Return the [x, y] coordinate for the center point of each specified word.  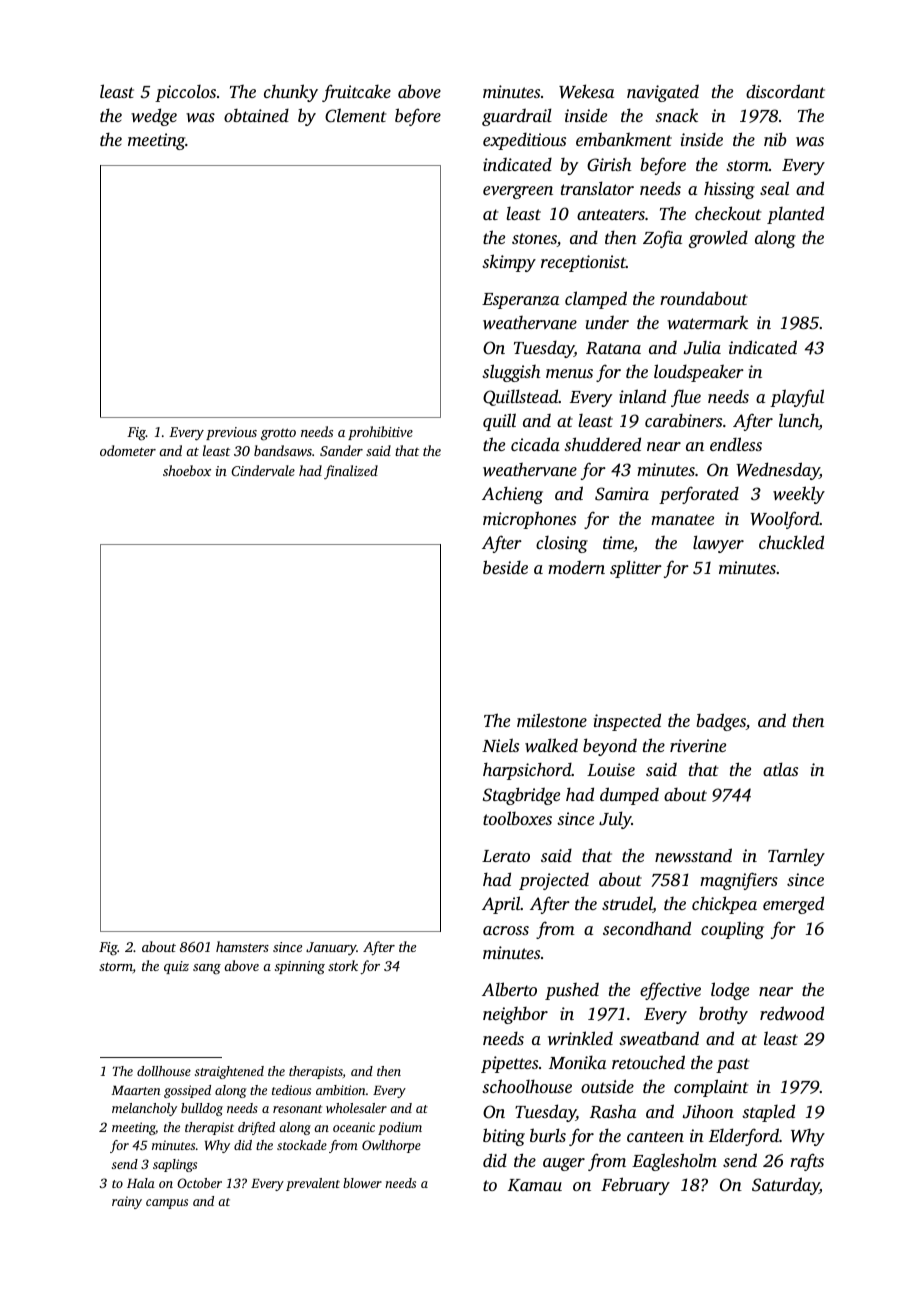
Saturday [786, 1186]
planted [795, 215]
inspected [627, 722]
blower [362, 1183]
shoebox [187, 470]
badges [721, 722]
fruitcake [356, 93]
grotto [278, 434]
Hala [141, 1183]
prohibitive [380, 433]
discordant [785, 91]
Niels [500, 745]
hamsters [242, 946]
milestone [552, 720]
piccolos [185, 93]
